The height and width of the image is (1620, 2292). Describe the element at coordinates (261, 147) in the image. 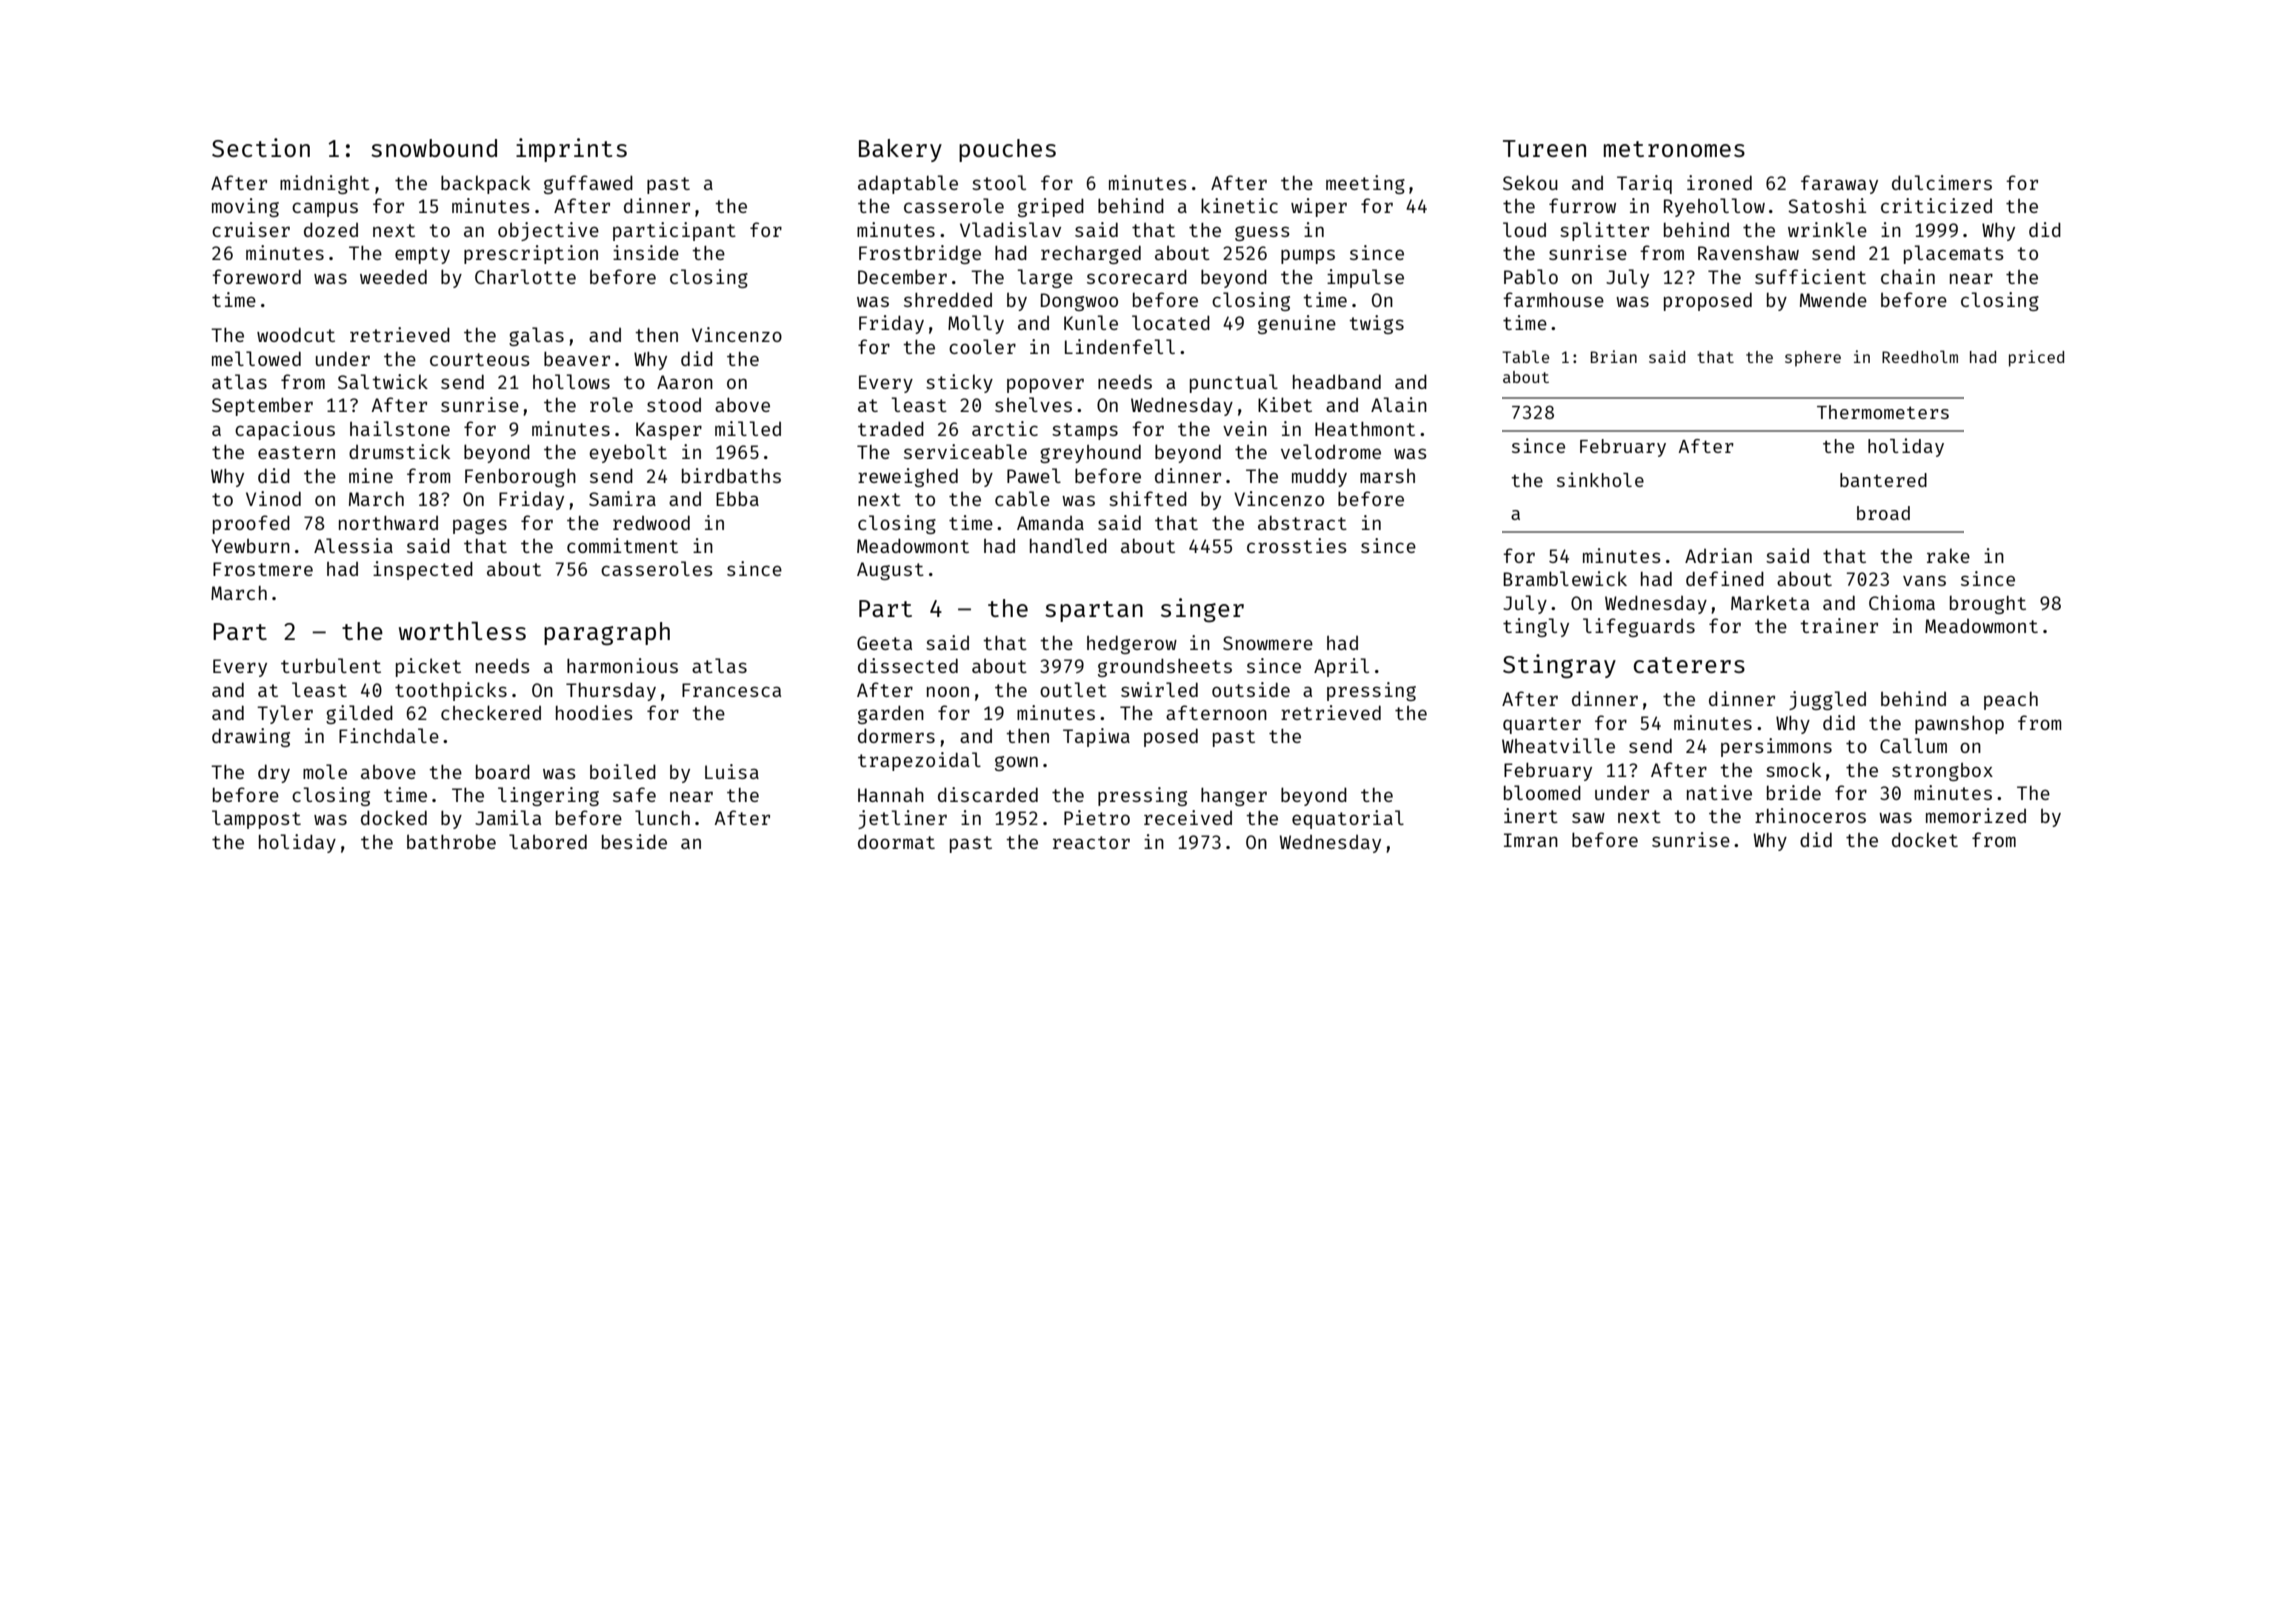

I see `Section` at that location.
